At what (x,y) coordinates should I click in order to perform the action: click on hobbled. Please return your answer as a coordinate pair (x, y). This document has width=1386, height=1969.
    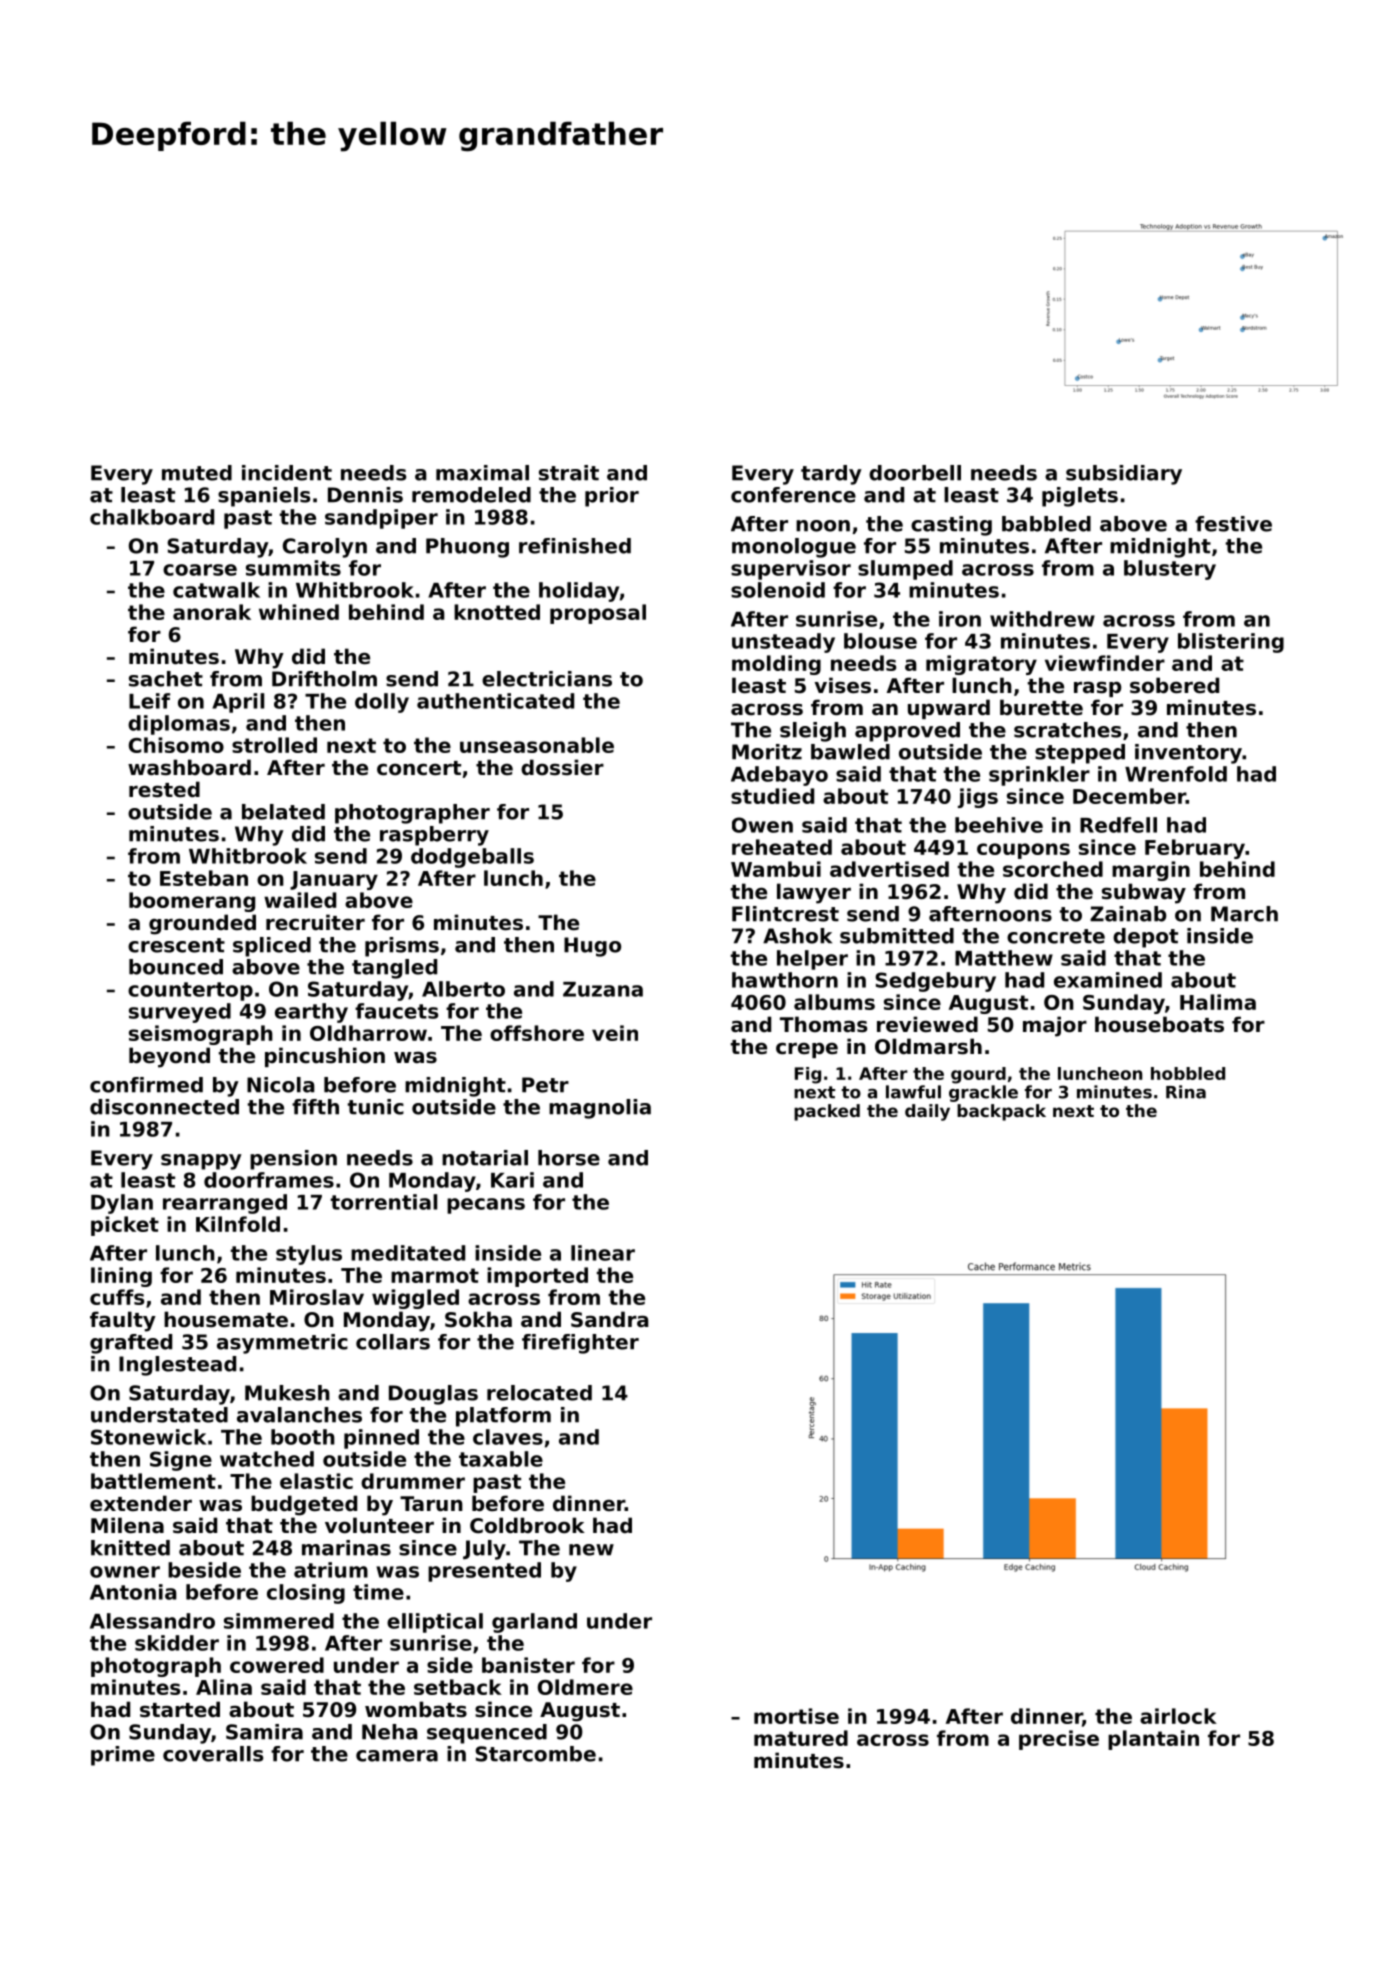
    Looking at the image, I should click on (1188, 1073).
